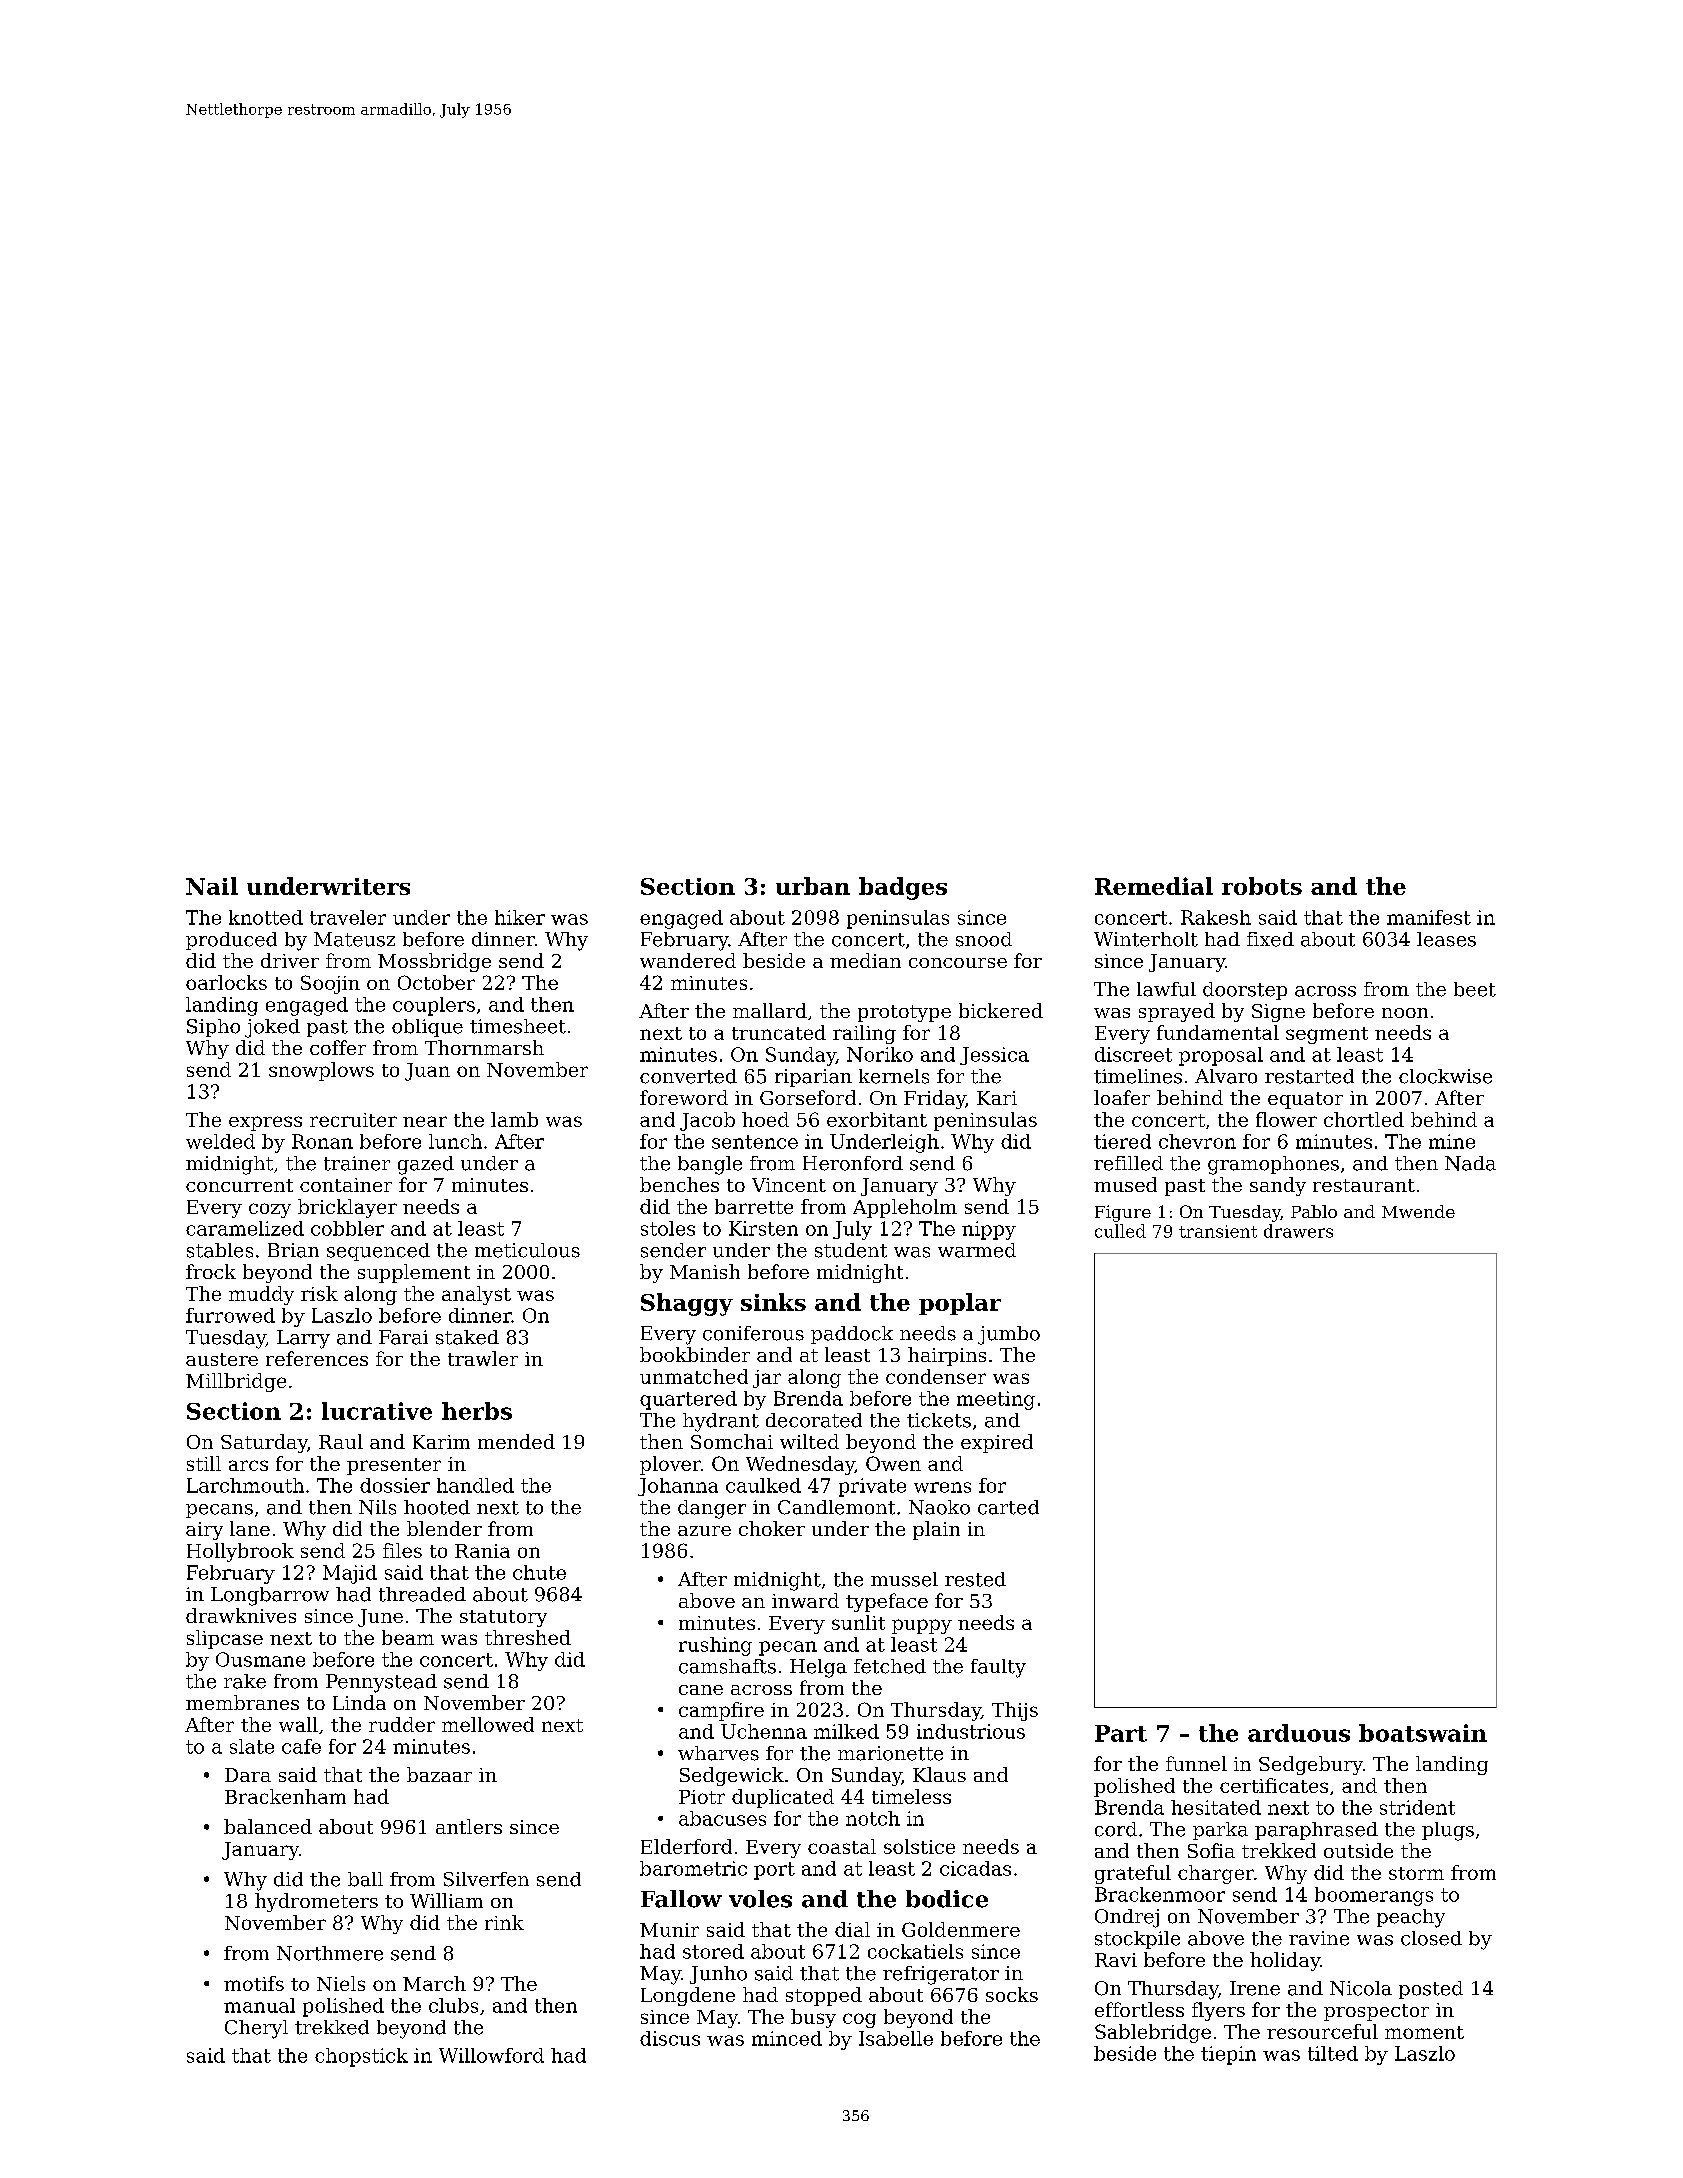 Image resolution: width=1683 pixels, height=2178 pixels. What do you see at coordinates (774, 1871) in the screenshot?
I see `port` at bounding box center [774, 1871].
